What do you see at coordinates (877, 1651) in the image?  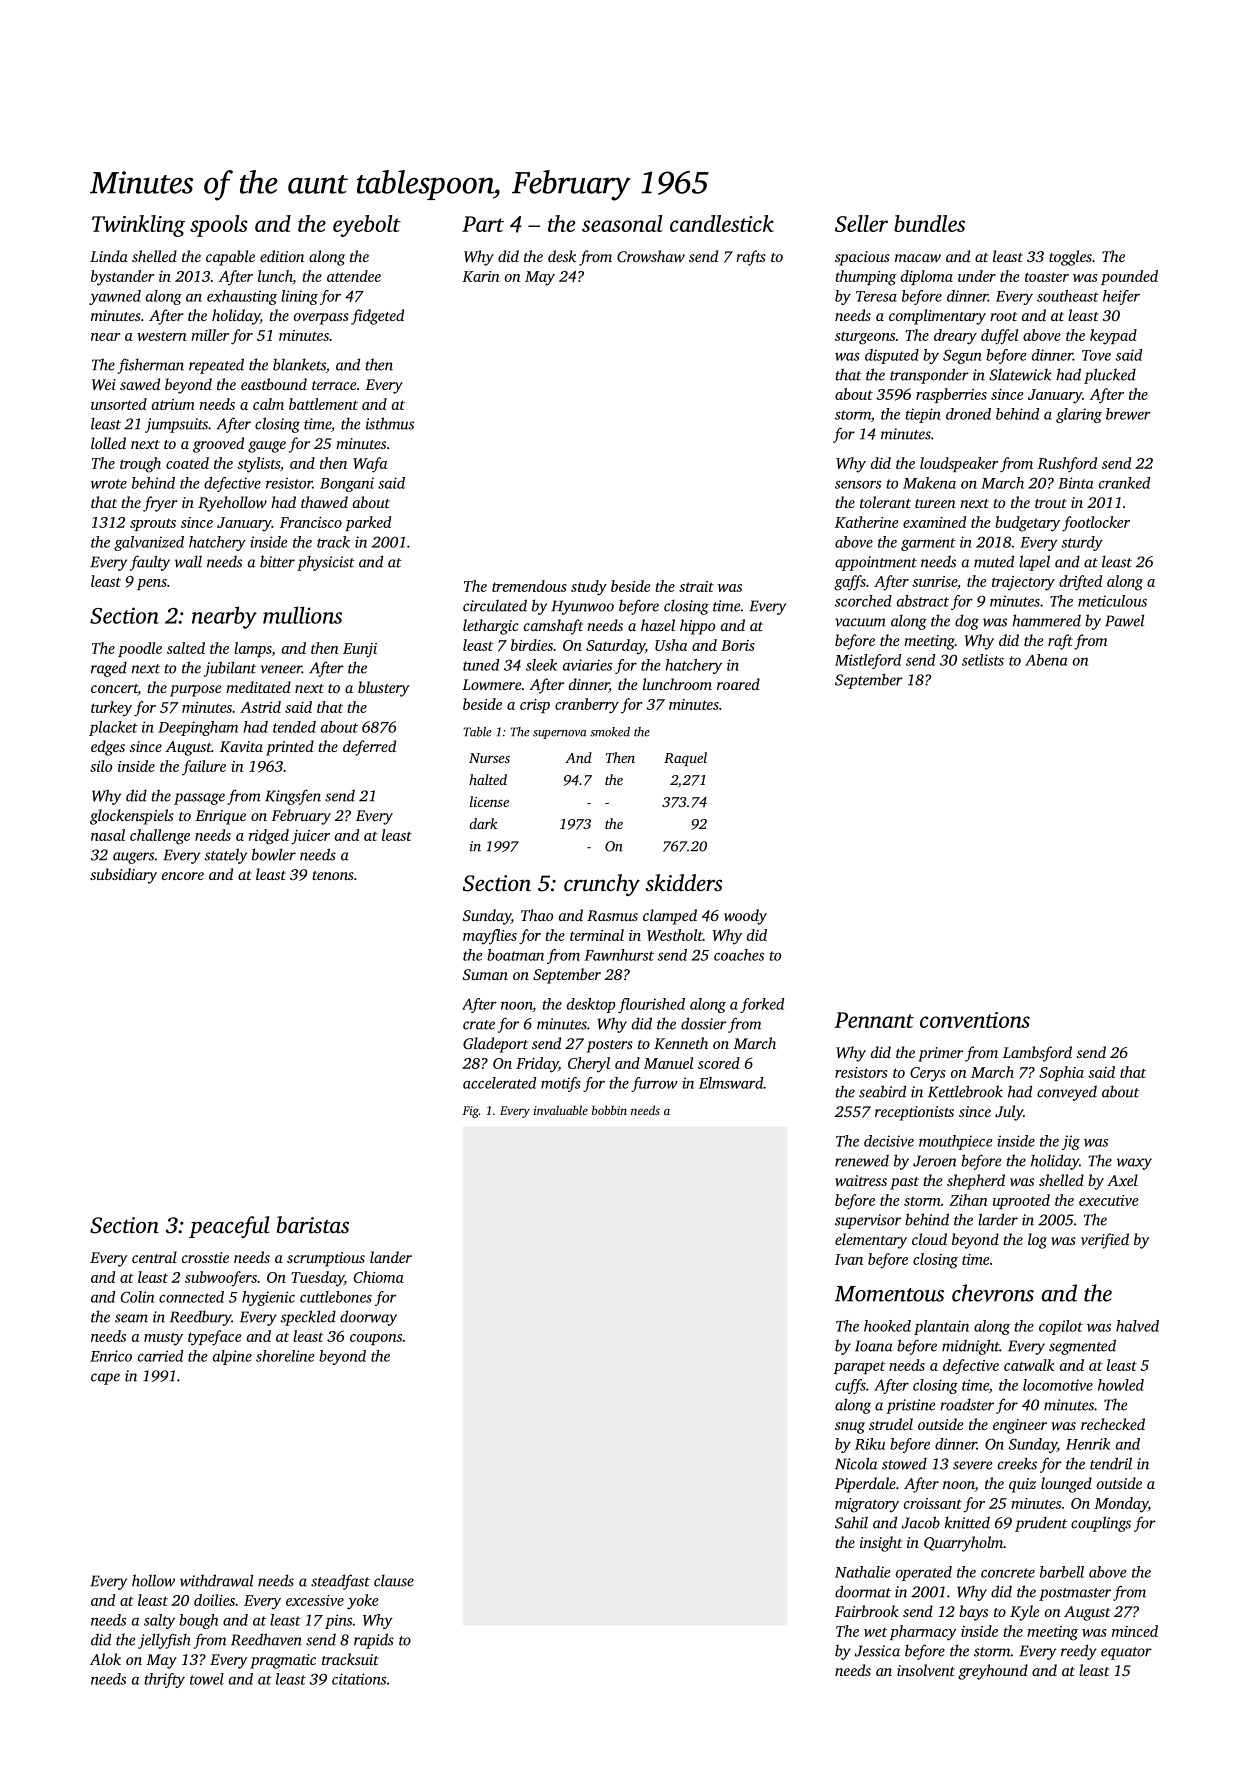 I see `Jessica` at bounding box center [877, 1651].
